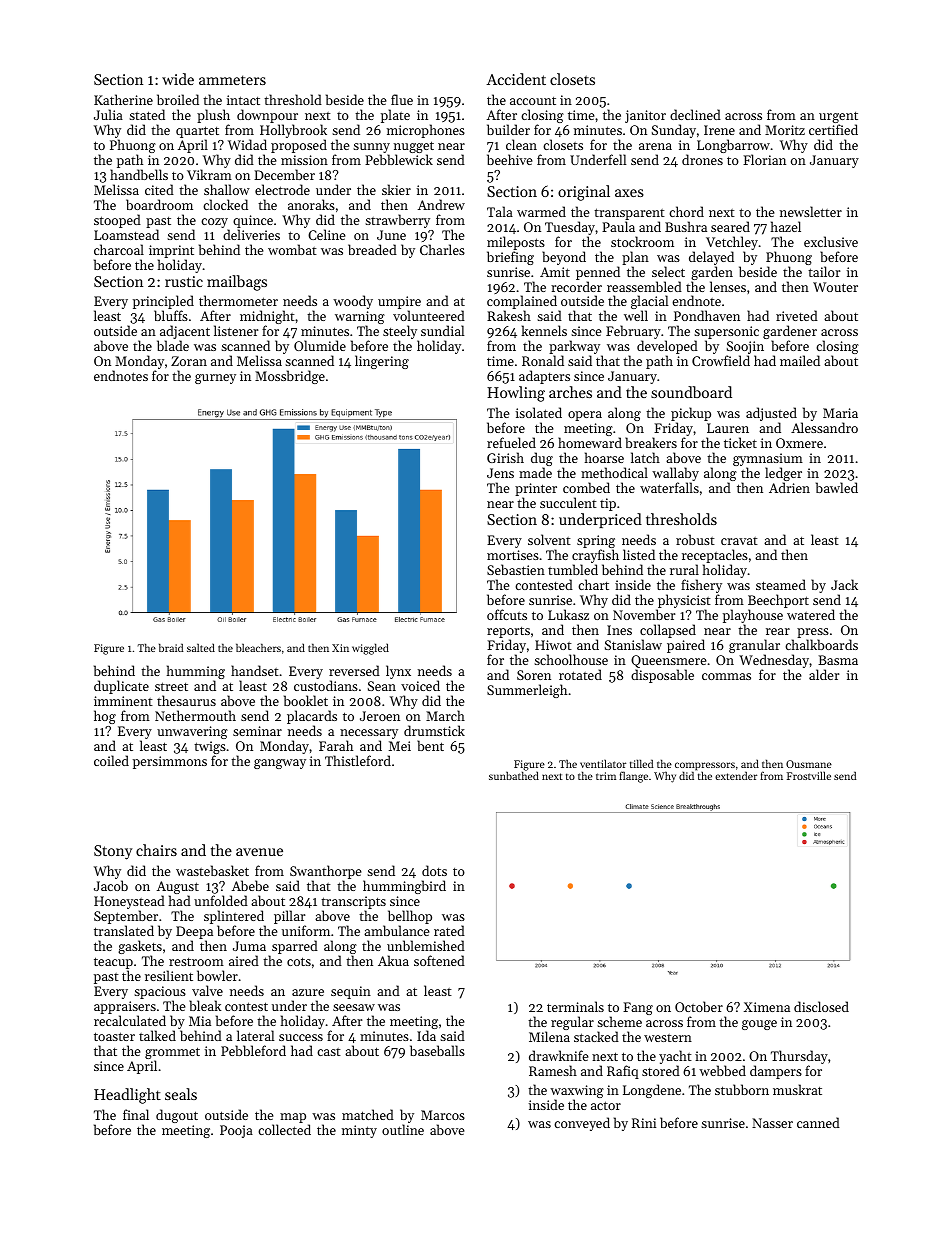 The image size is (952, 1233). I want to click on succulent, so click(568, 502).
